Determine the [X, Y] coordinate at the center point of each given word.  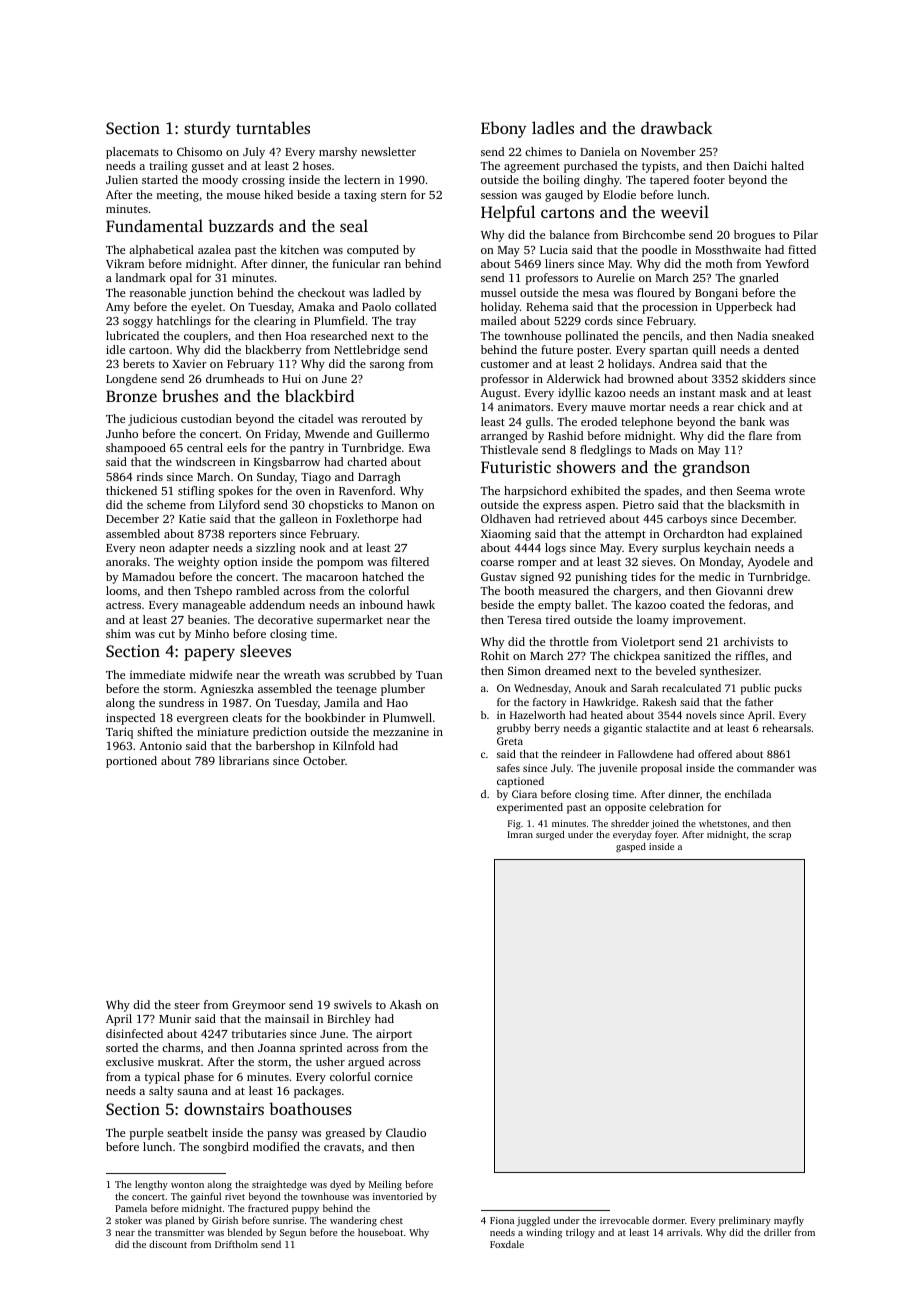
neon [152, 549]
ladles [553, 127]
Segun [293, 1234]
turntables [273, 127]
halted [787, 165]
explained [776, 535]
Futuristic [516, 467]
